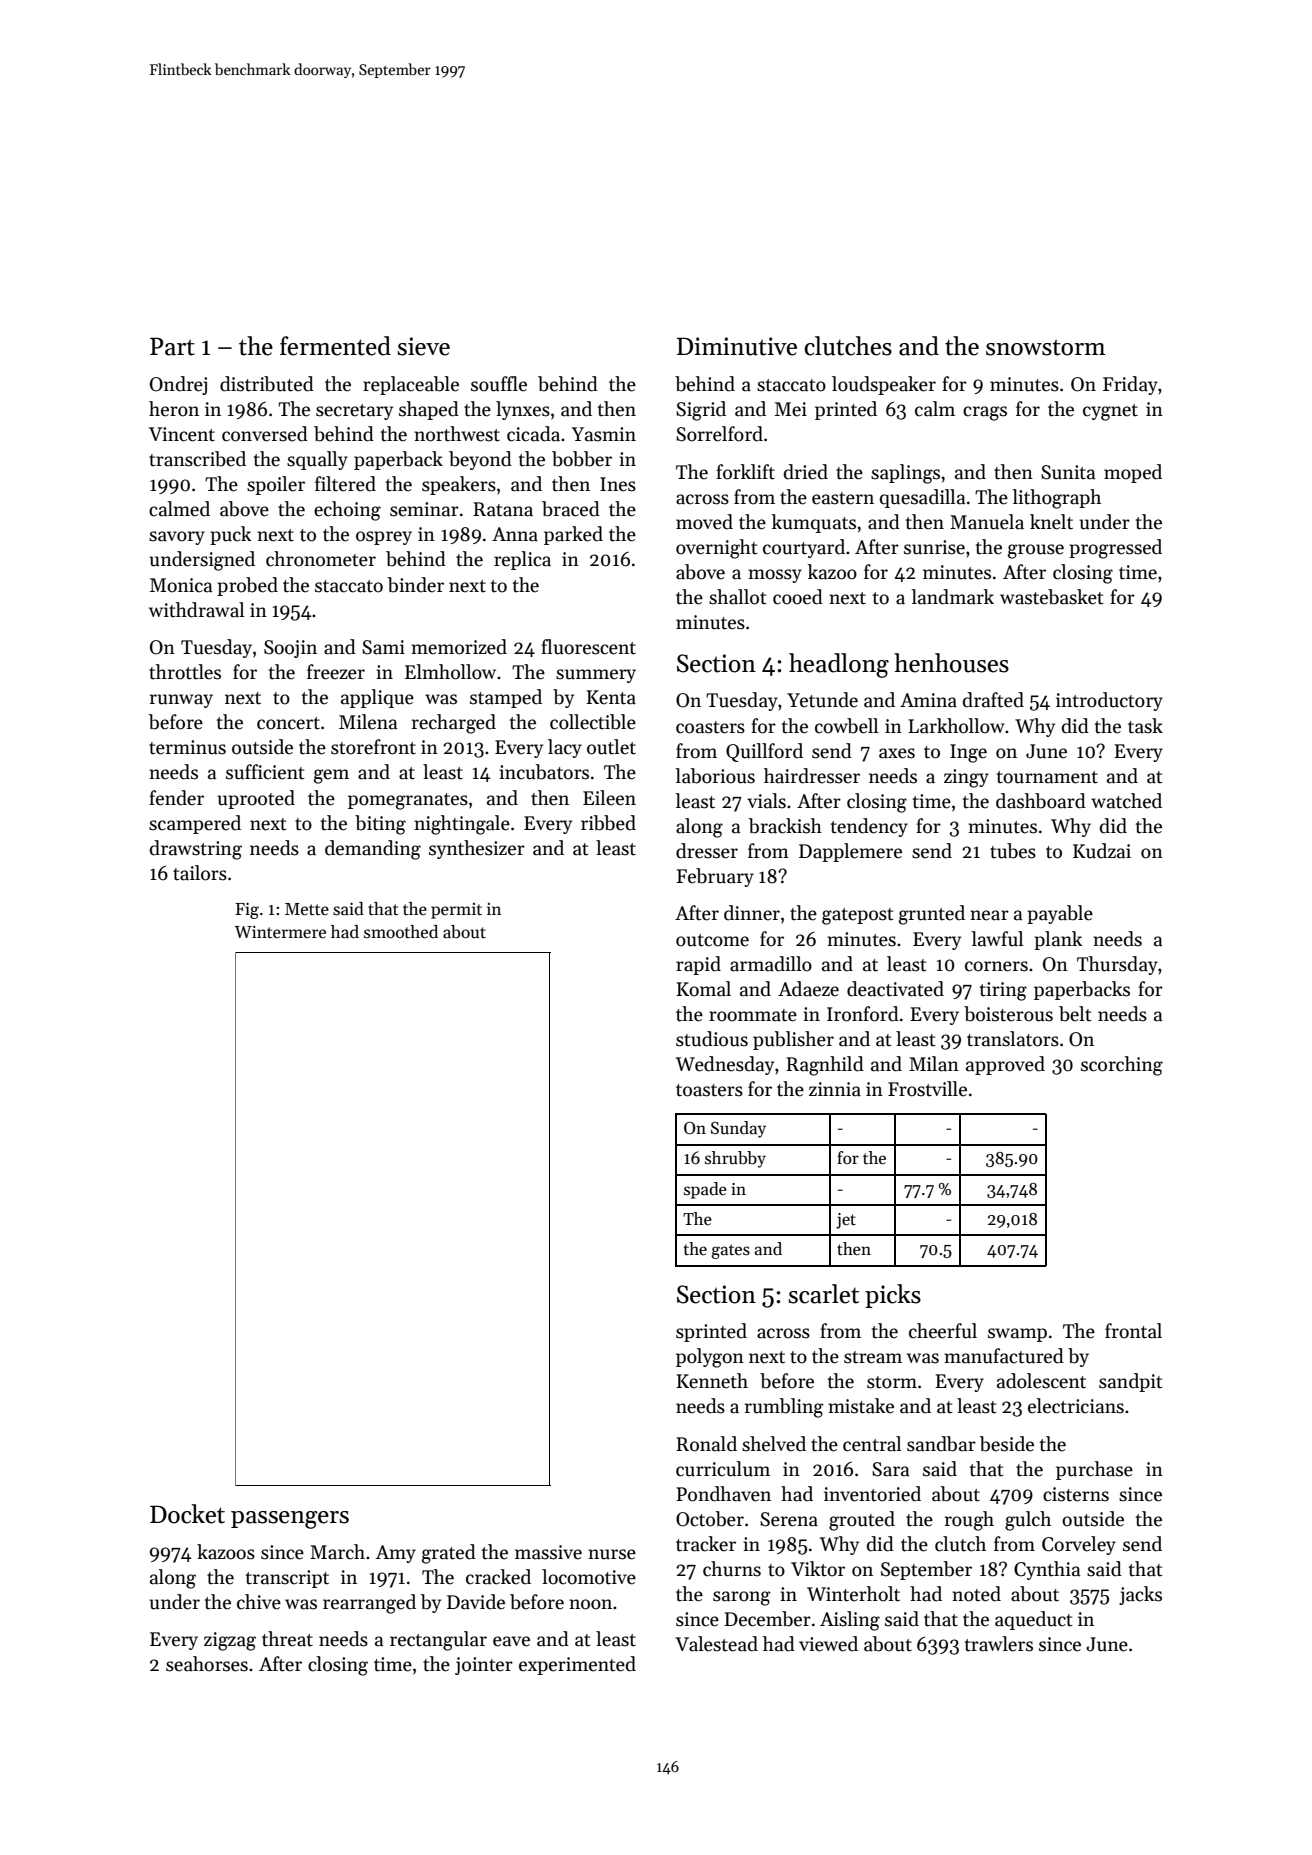  What do you see at coordinates (710, 1519) in the document?
I see `October` at bounding box center [710, 1519].
